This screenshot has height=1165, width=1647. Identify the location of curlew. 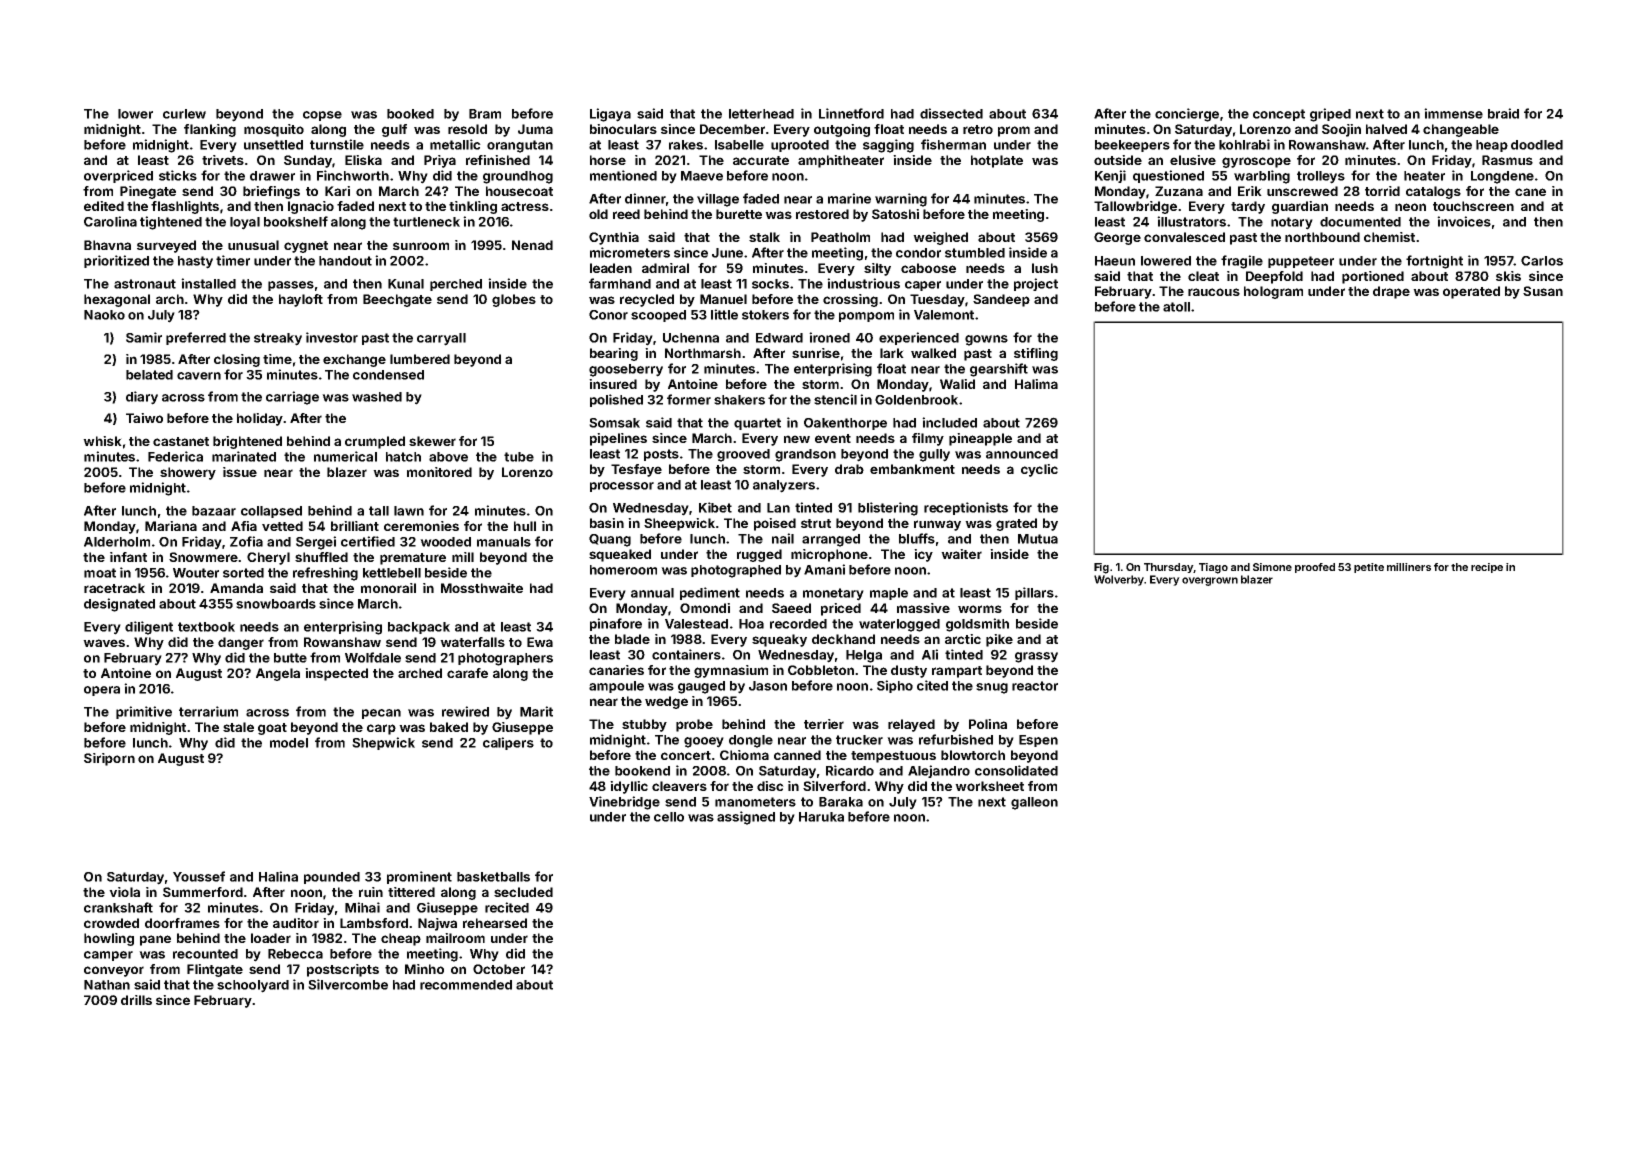
(184, 114).
